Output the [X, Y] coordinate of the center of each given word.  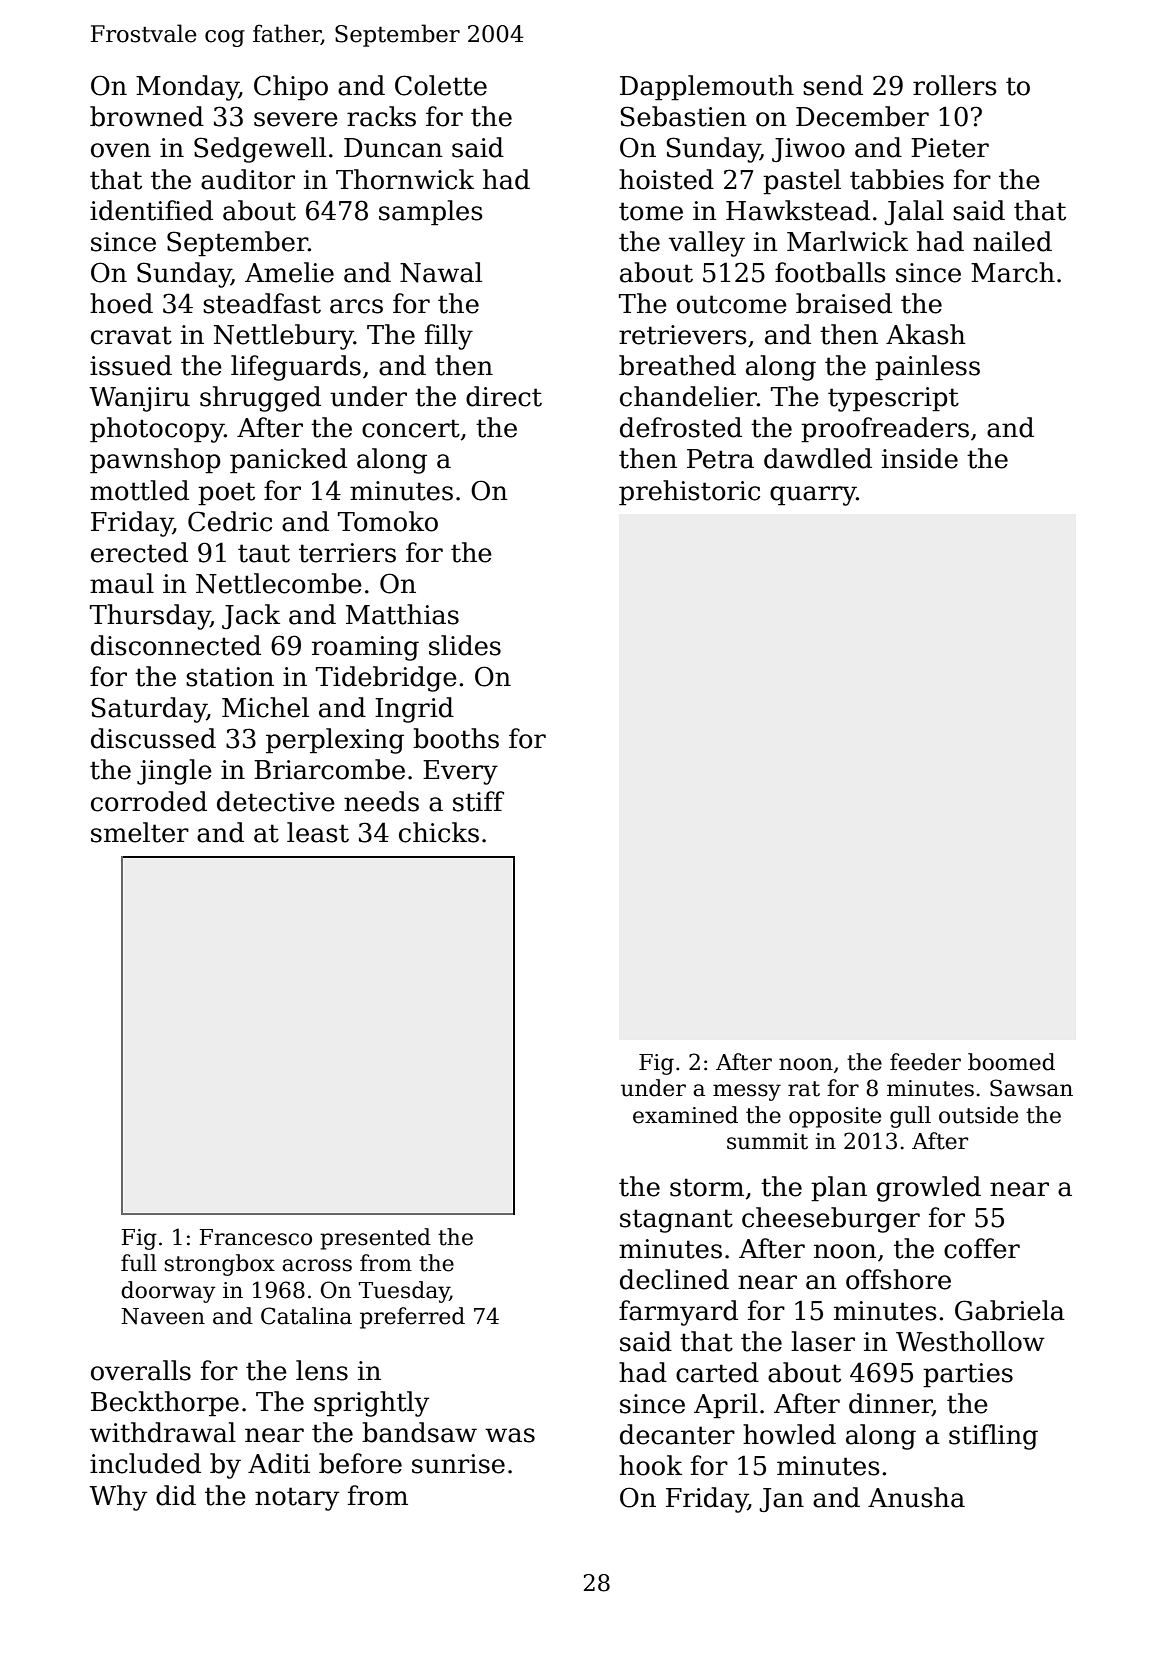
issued [131, 365]
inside [920, 458]
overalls [141, 1370]
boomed [1011, 1062]
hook [650, 1465]
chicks [439, 832]
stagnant [676, 1221]
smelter [140, 832]
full [139, 1263]
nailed [1012, 241]
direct [504, 396]
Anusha [916, 1497]
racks [381, 116]
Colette [441, 85]
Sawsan [1031, 1088]
